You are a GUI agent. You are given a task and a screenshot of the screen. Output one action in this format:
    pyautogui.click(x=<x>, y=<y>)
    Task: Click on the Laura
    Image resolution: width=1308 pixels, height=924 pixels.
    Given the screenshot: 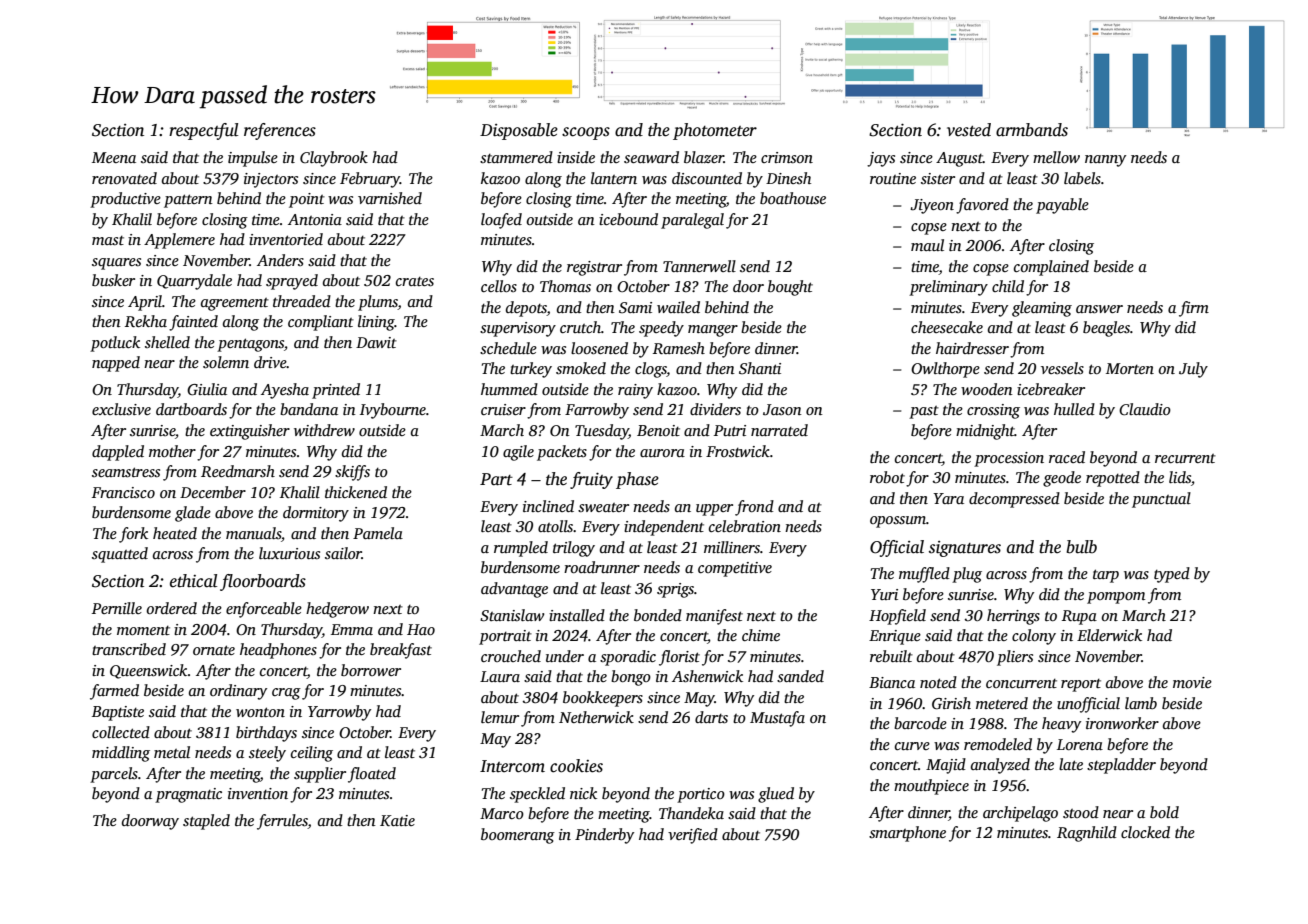 What is the action you would take?
    pyautogui.click(x=500, y=676)
